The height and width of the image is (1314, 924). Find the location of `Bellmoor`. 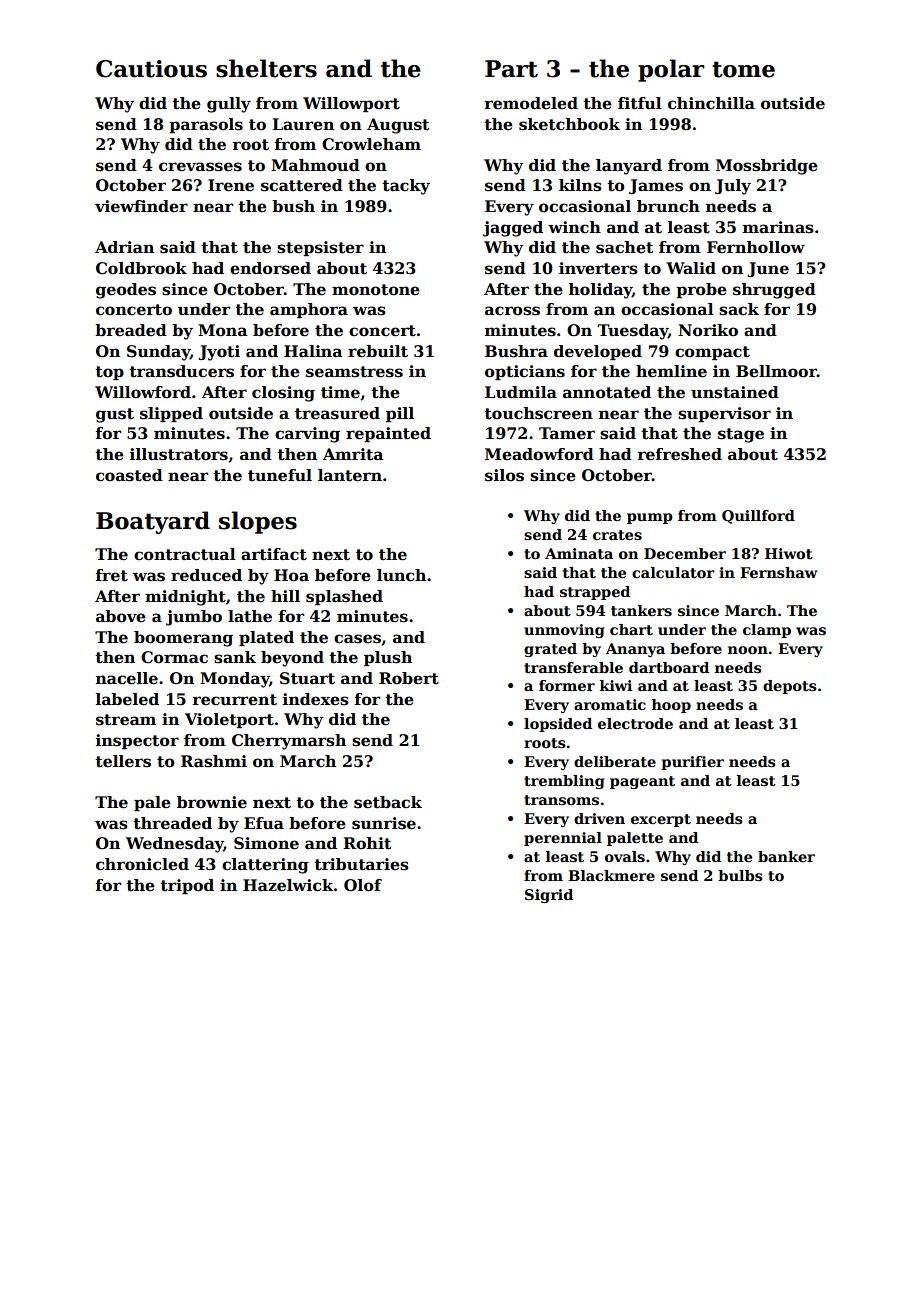

Bellmoor is located at coordinates (776, 371).
